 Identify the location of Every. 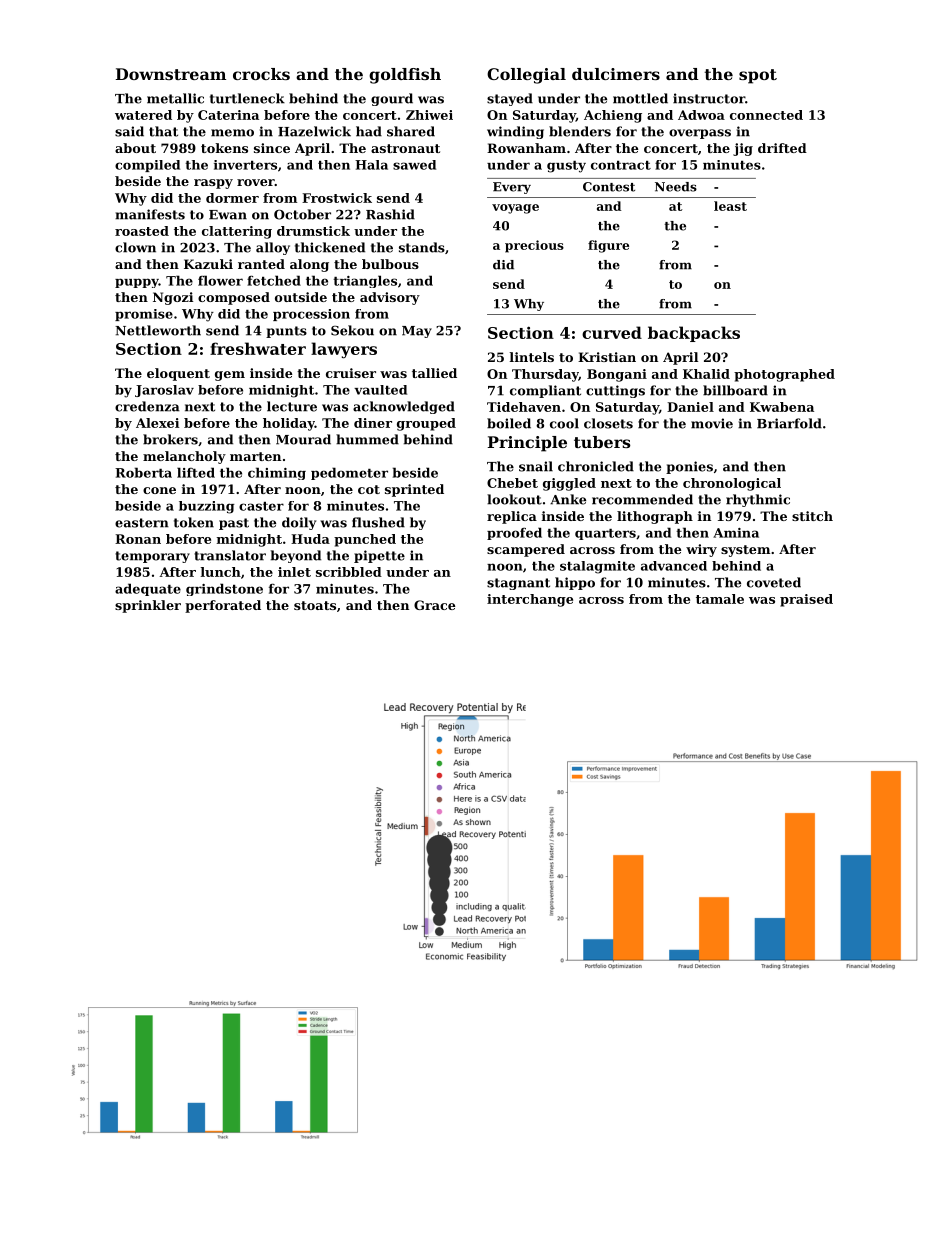
(512, 188).
